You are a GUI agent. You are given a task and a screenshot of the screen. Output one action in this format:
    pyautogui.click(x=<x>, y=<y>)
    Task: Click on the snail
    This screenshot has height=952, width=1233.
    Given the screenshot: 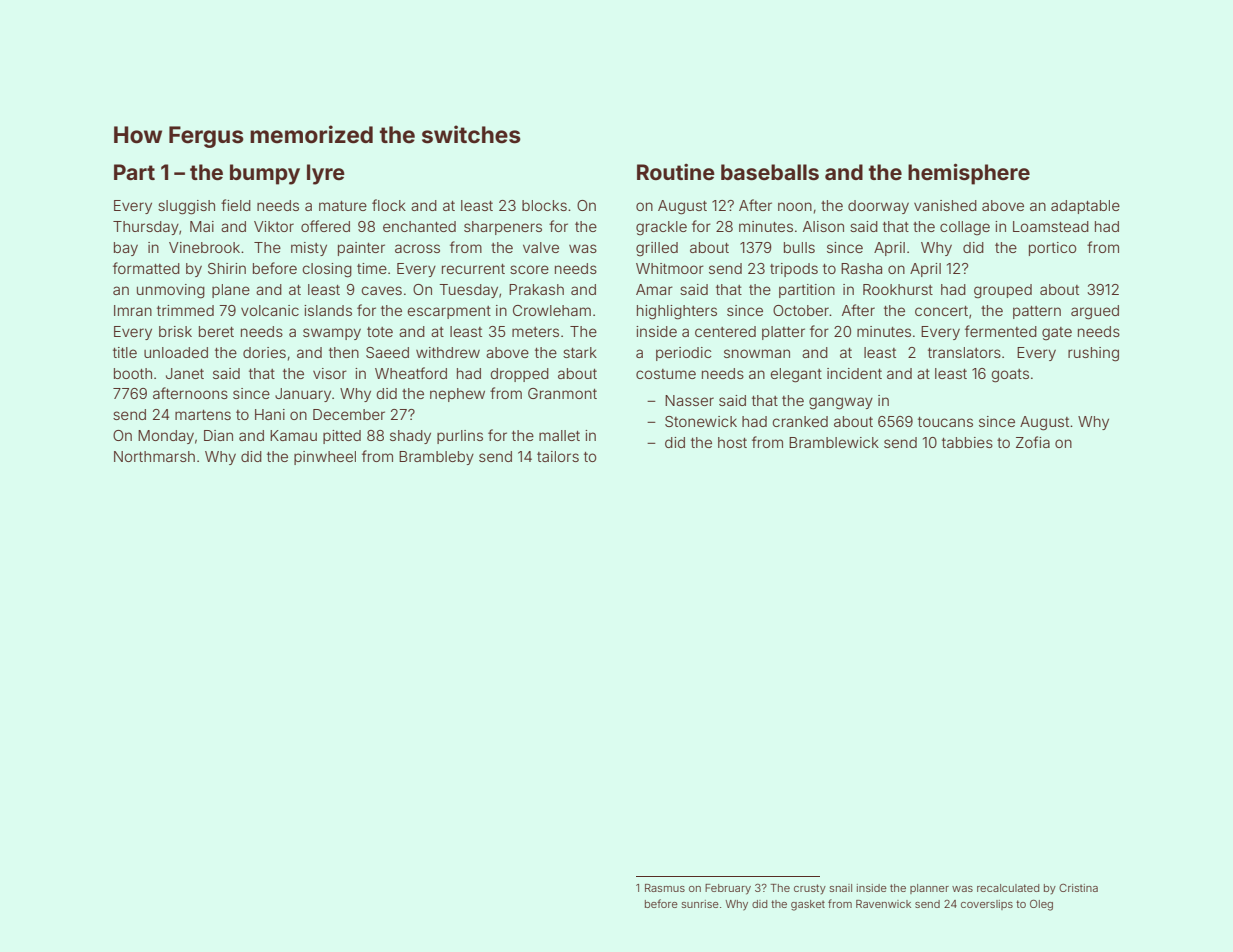 What is the action you would take?
    pyautogui.click(x=841, y=888)
